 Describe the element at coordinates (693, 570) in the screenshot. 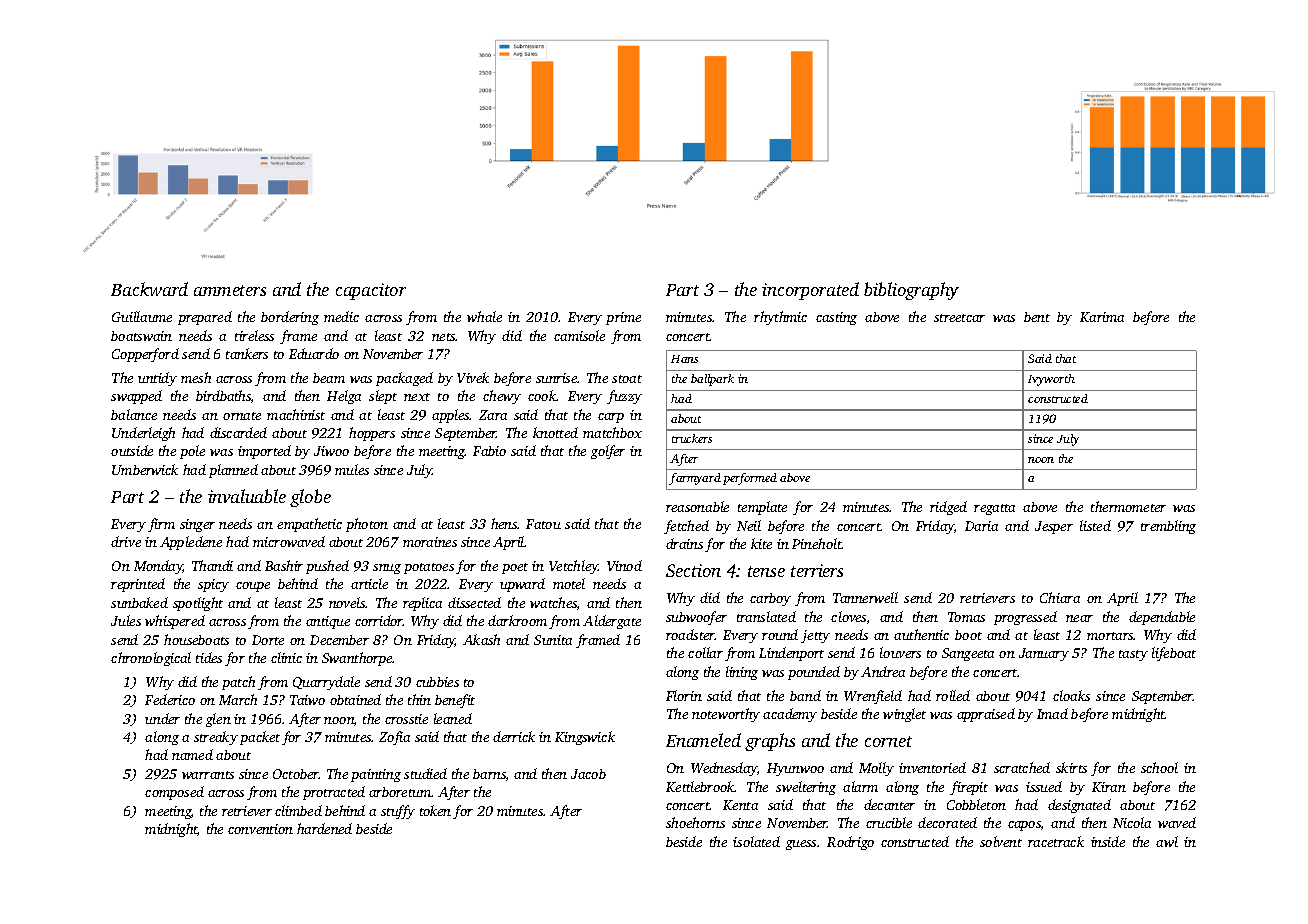

I see `Section` at that location.
